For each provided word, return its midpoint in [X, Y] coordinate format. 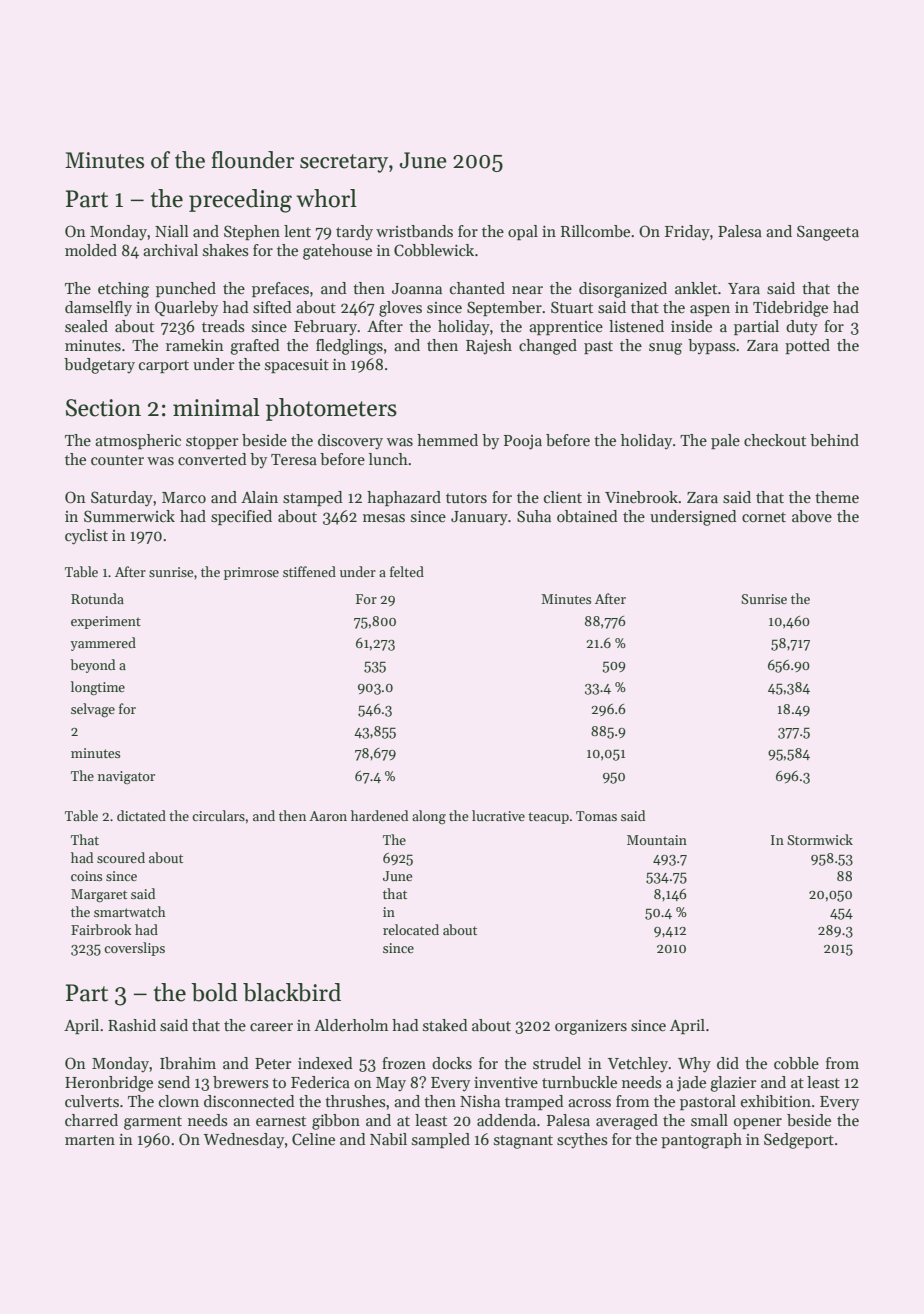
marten [90, 1140]
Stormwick [820, 839]
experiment [106, 622]
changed [548, 347]
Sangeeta [828, 233]
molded [91, 250]
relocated [411, 929]
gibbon [336, 1122]
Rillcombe [595, 231]
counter [117, 460]
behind [834, 440]
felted [407, 571]
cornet [764, 517]
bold [214, 992]
